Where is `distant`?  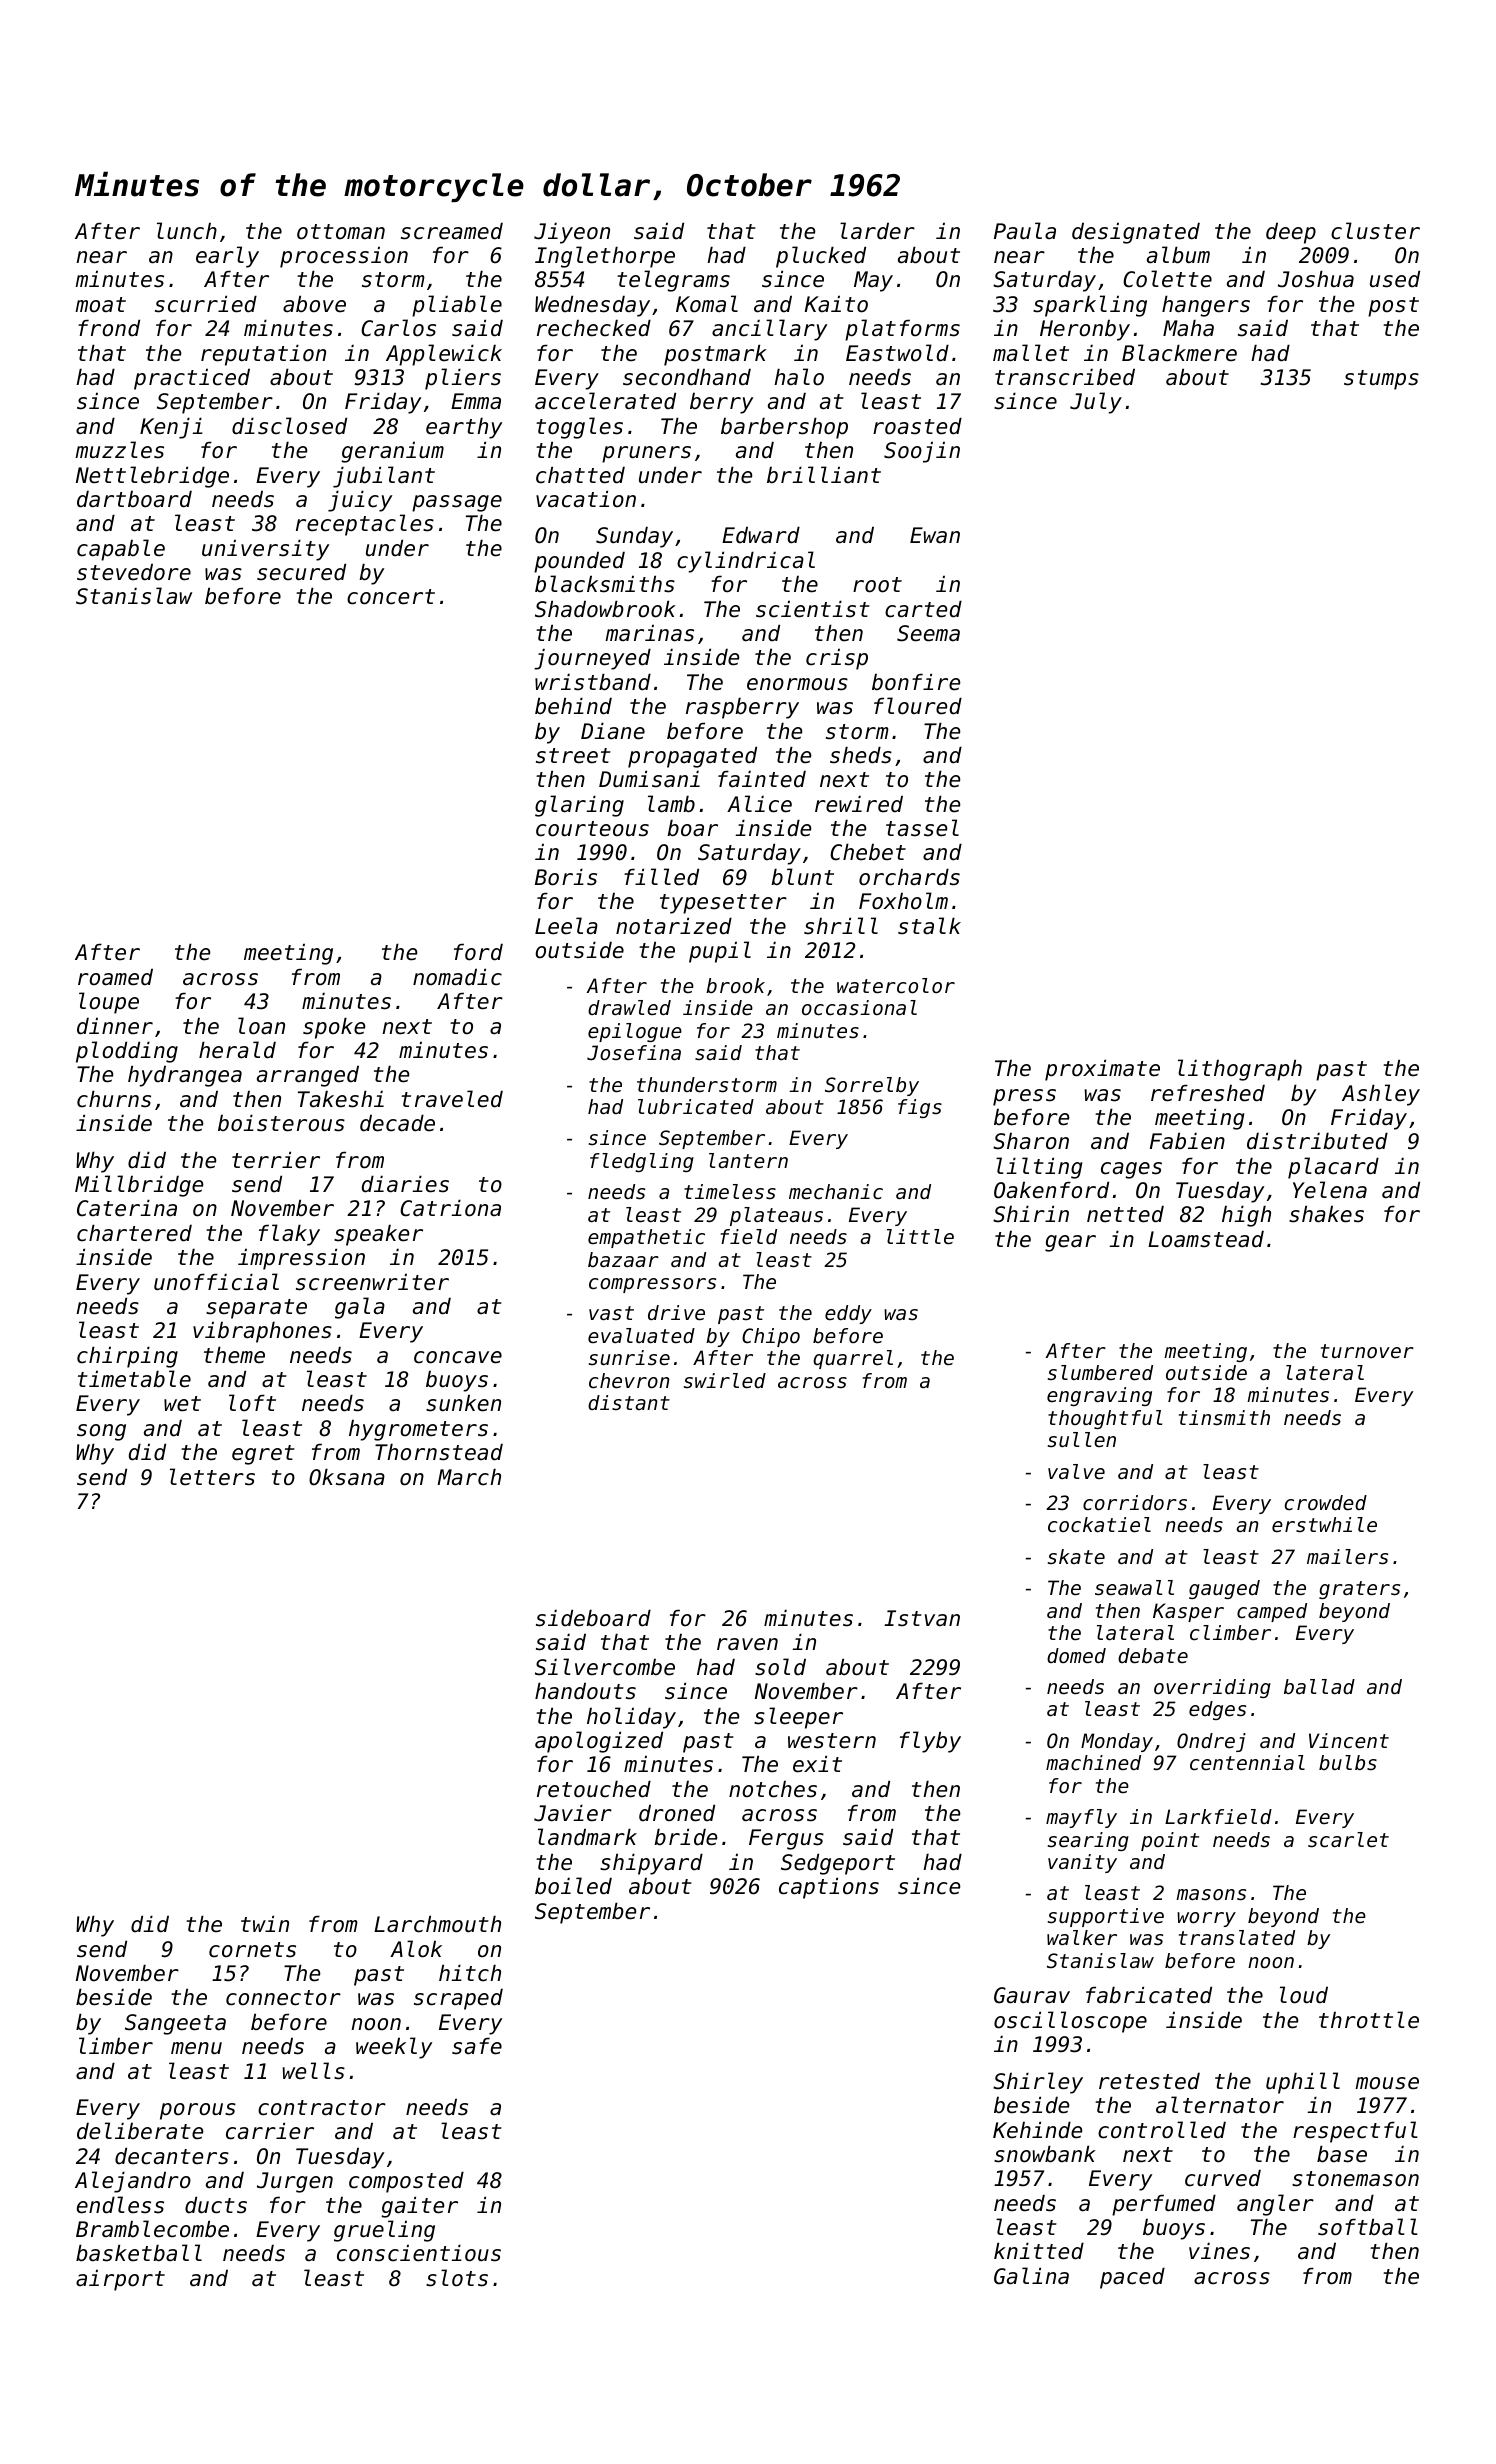
distant is located at coordinates (629, 1402).
